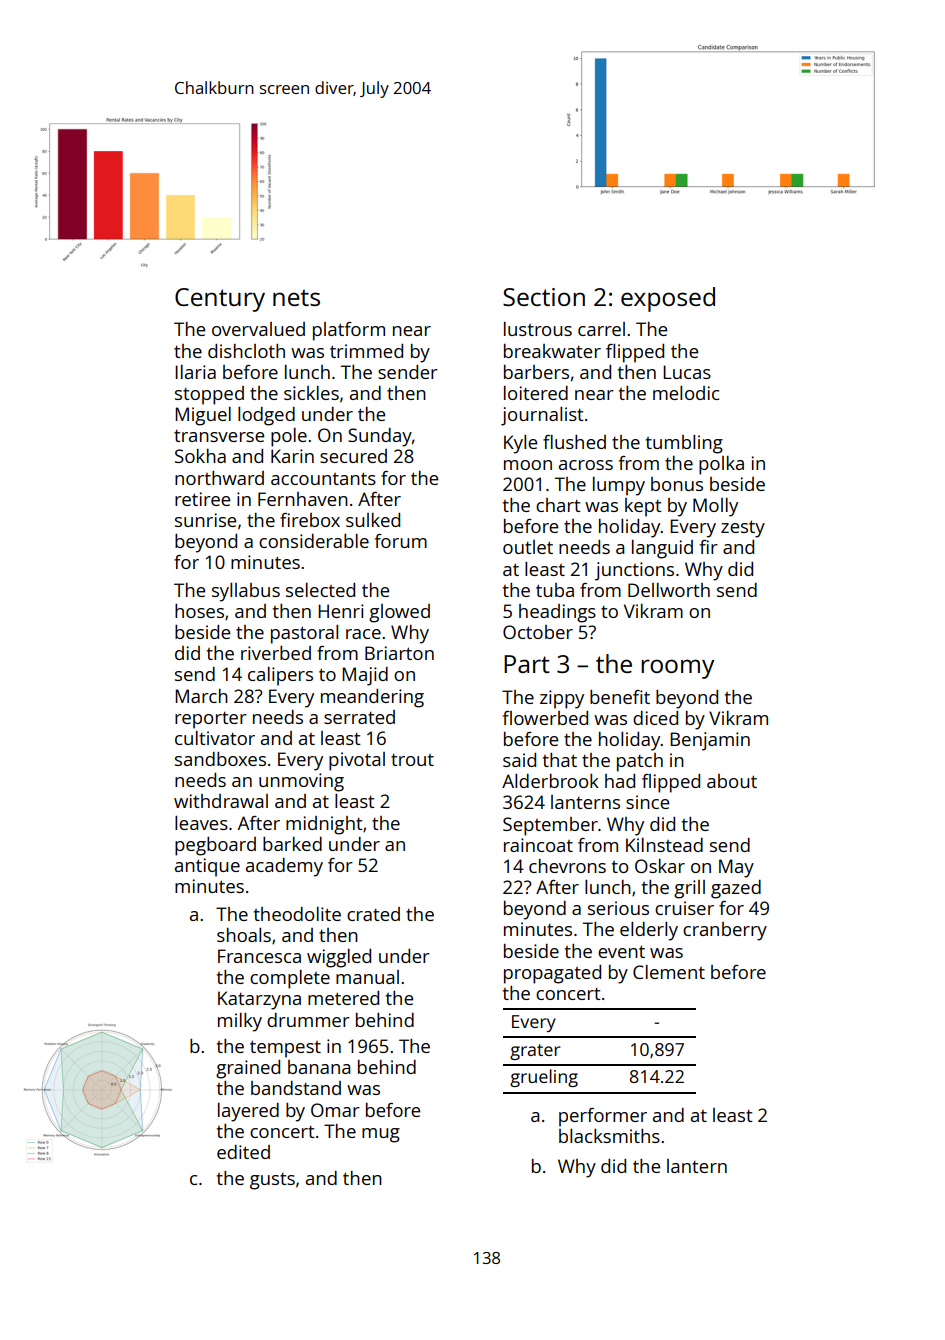  What do you see at coordinates (280, 676) in the screenshot?
I see `calipers` at bounding box center [280, 676].
